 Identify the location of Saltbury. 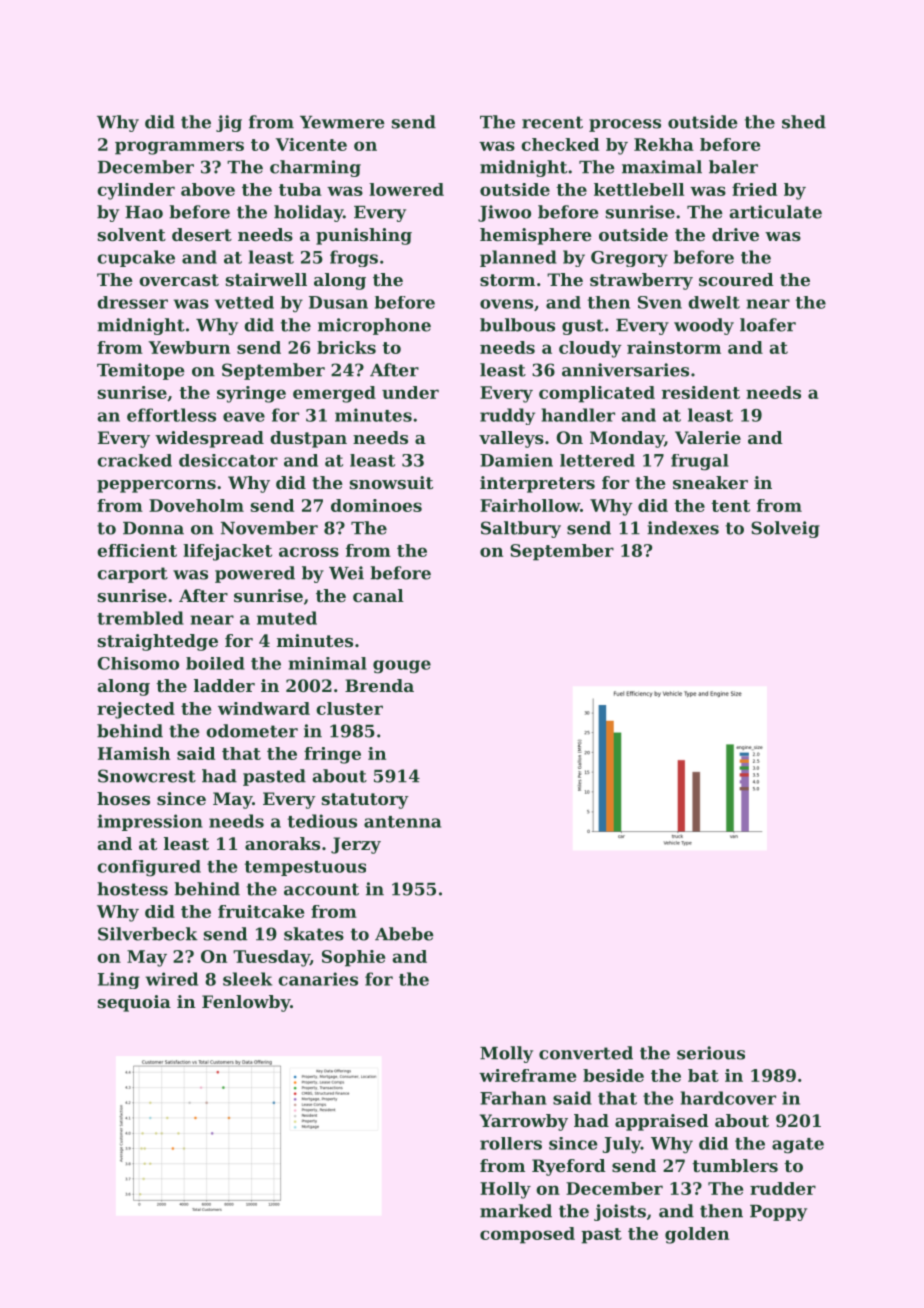
(521, 529).
